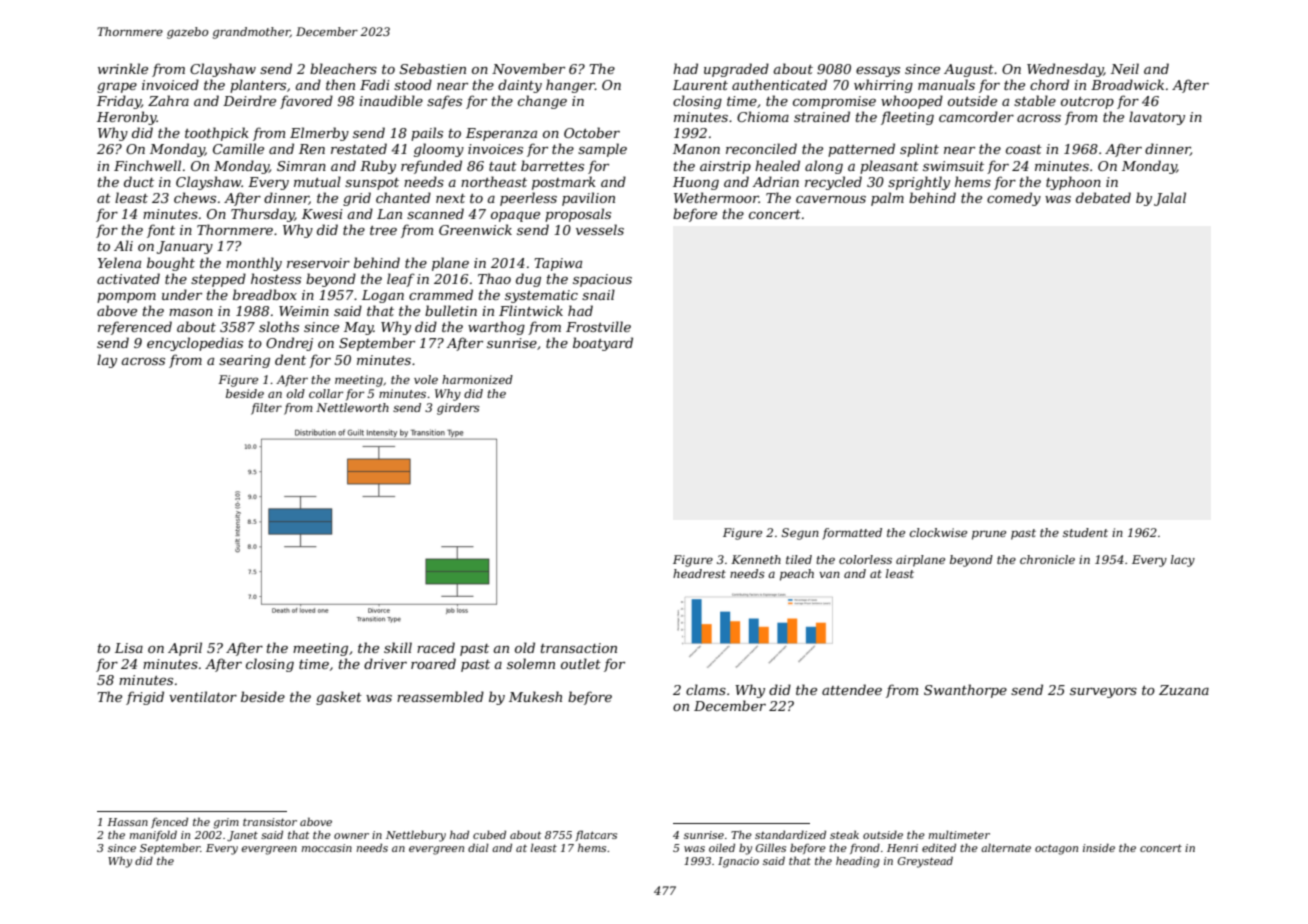  I want to click on Sebastien, so click(433, 68).
